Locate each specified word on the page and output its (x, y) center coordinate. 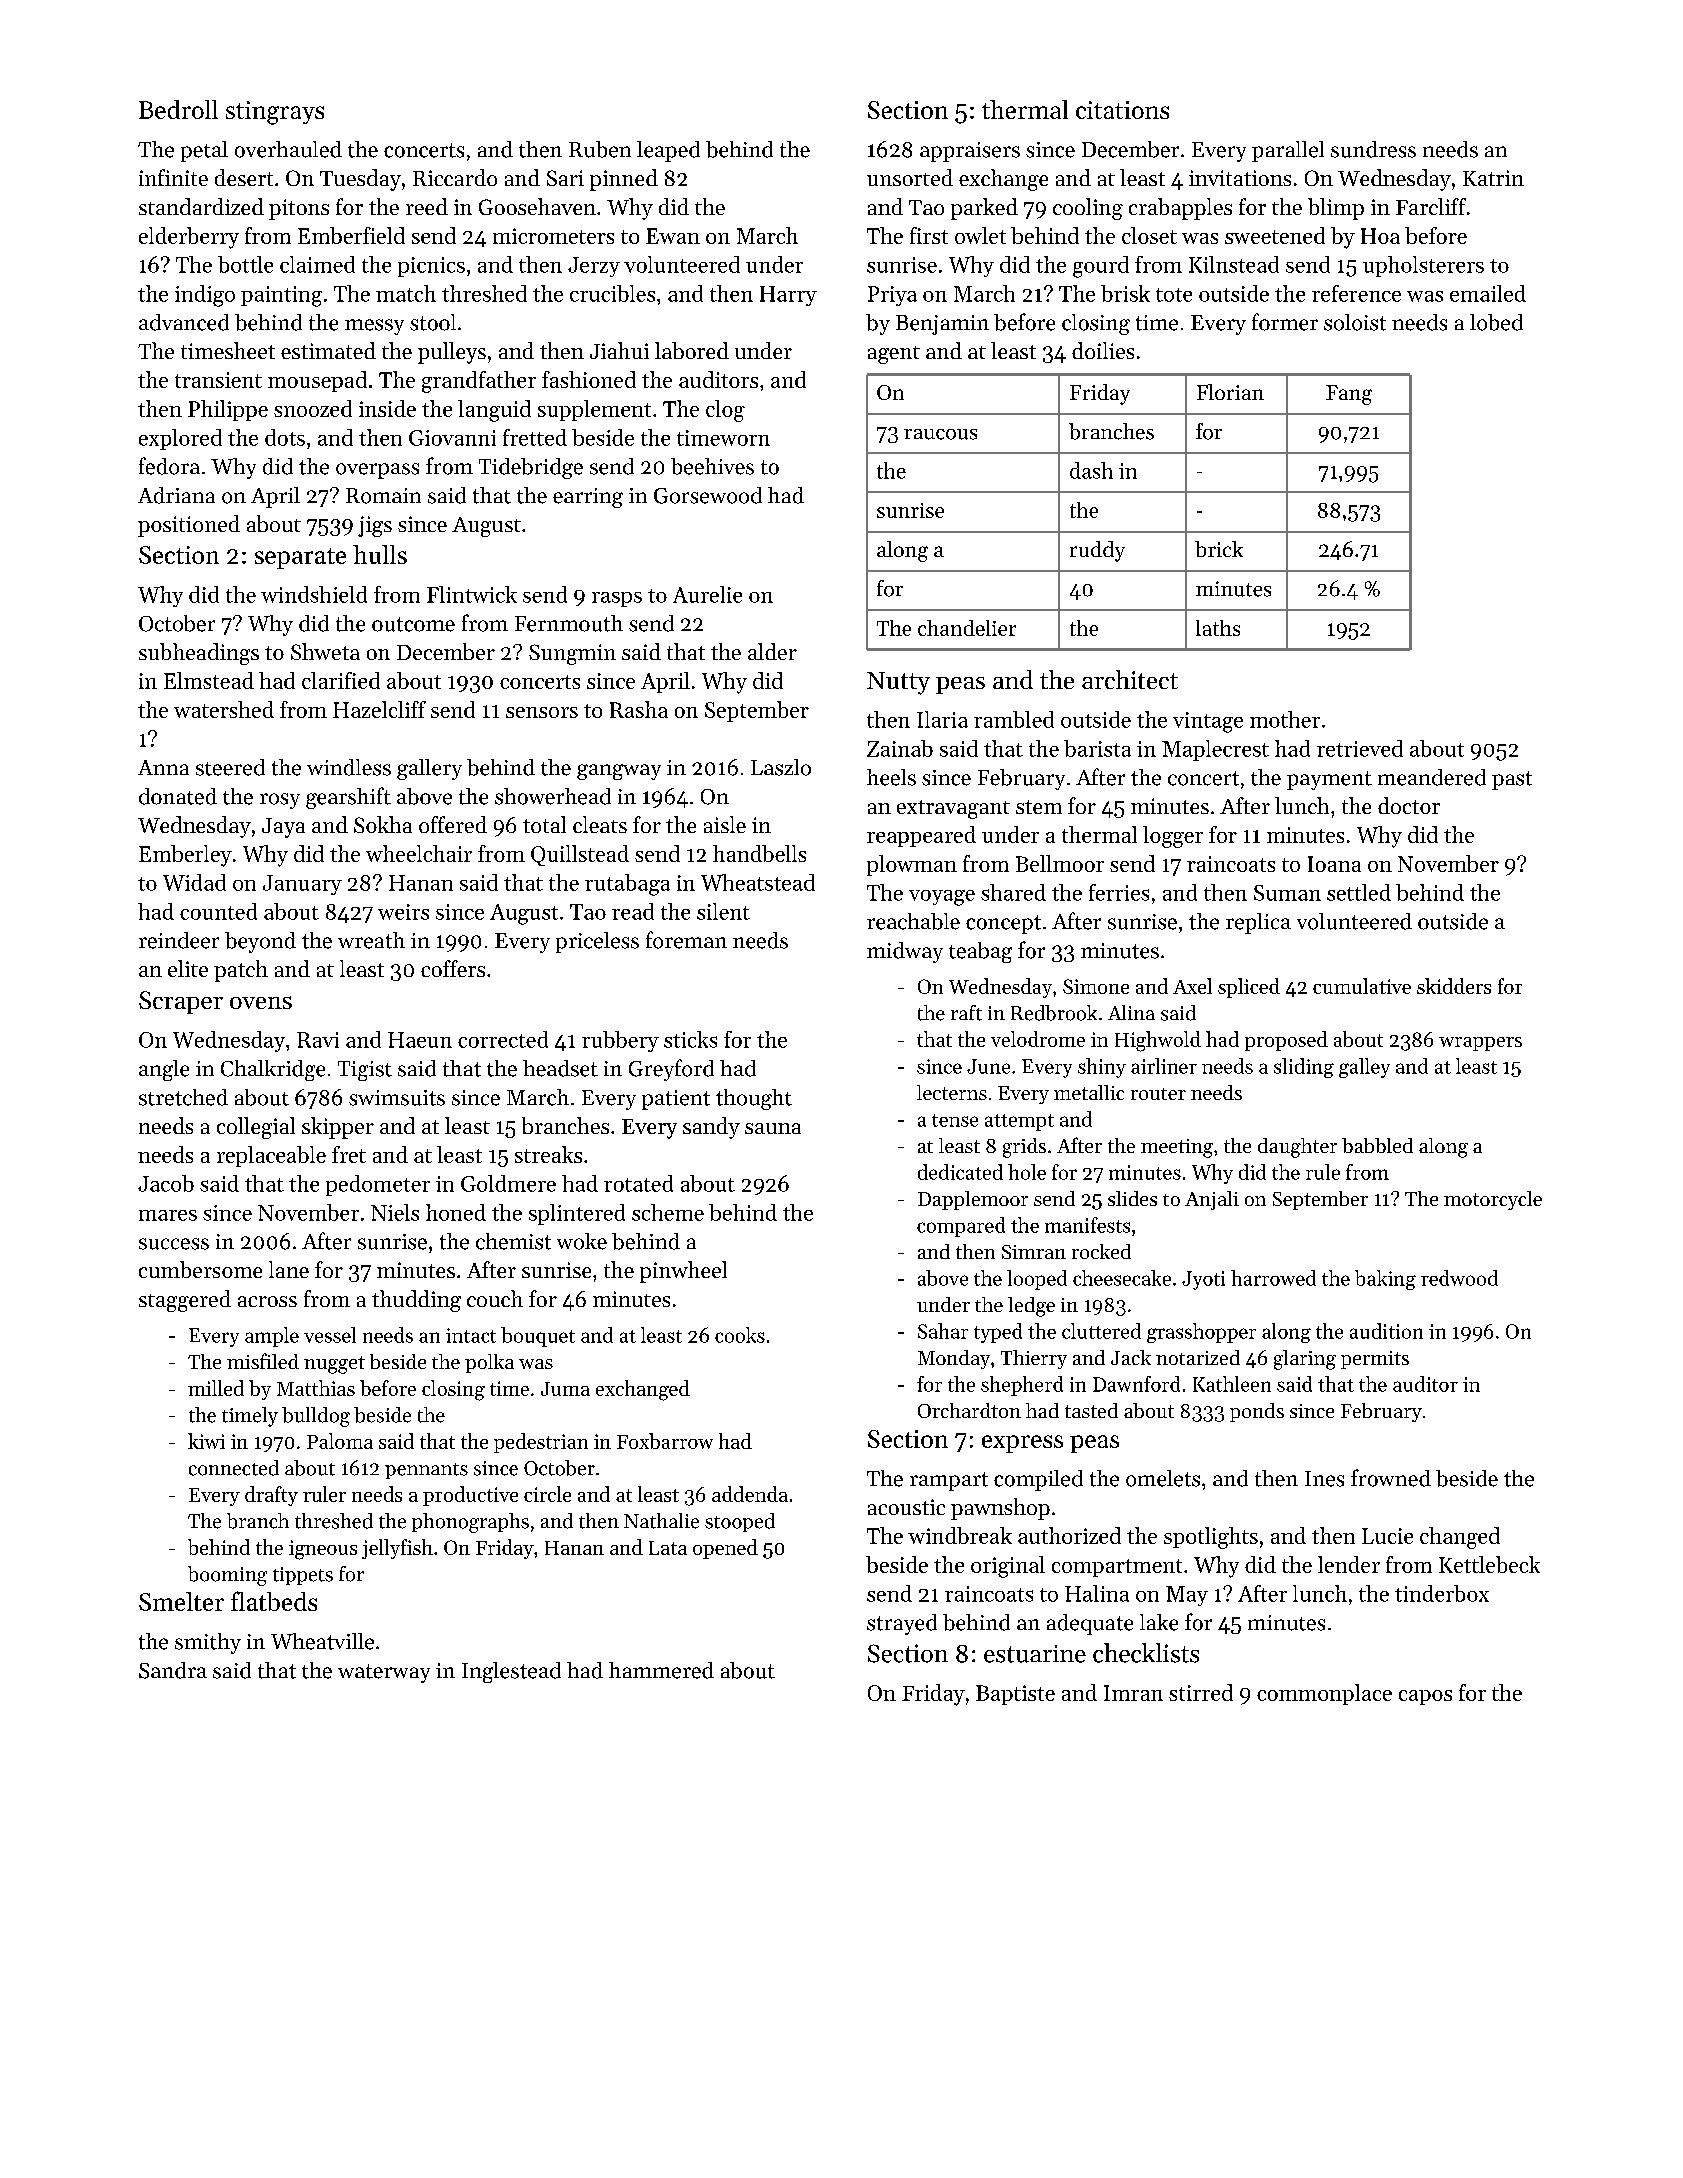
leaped (668, 151)
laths (1218, 628)
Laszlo (781, 767)
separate (300, 558)
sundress (1373, 149)
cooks (740, 1335)
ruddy (1097, 551)
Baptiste (1015, 1695)
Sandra (173, 1670)
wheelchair (419, 853)
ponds (1257, 1412)
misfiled (263, 1361)
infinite (173, 177)
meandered (1432, 777)
